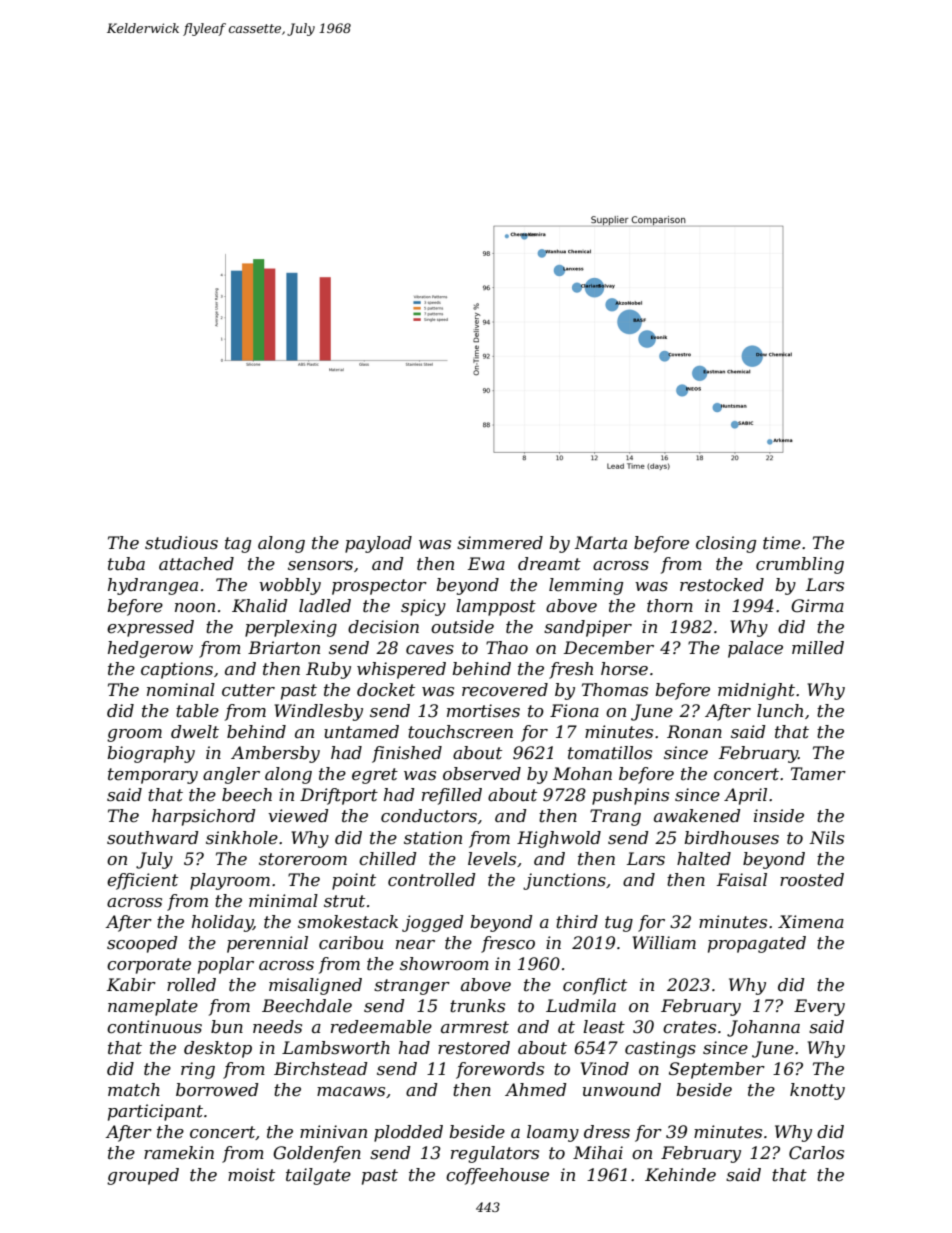 Image resolution: width=952 pixels, height=1233 pixels. What do you see at coordinates (452, 796) in the screenshot?
I see `refilled` at bounding box center [452, 796].
